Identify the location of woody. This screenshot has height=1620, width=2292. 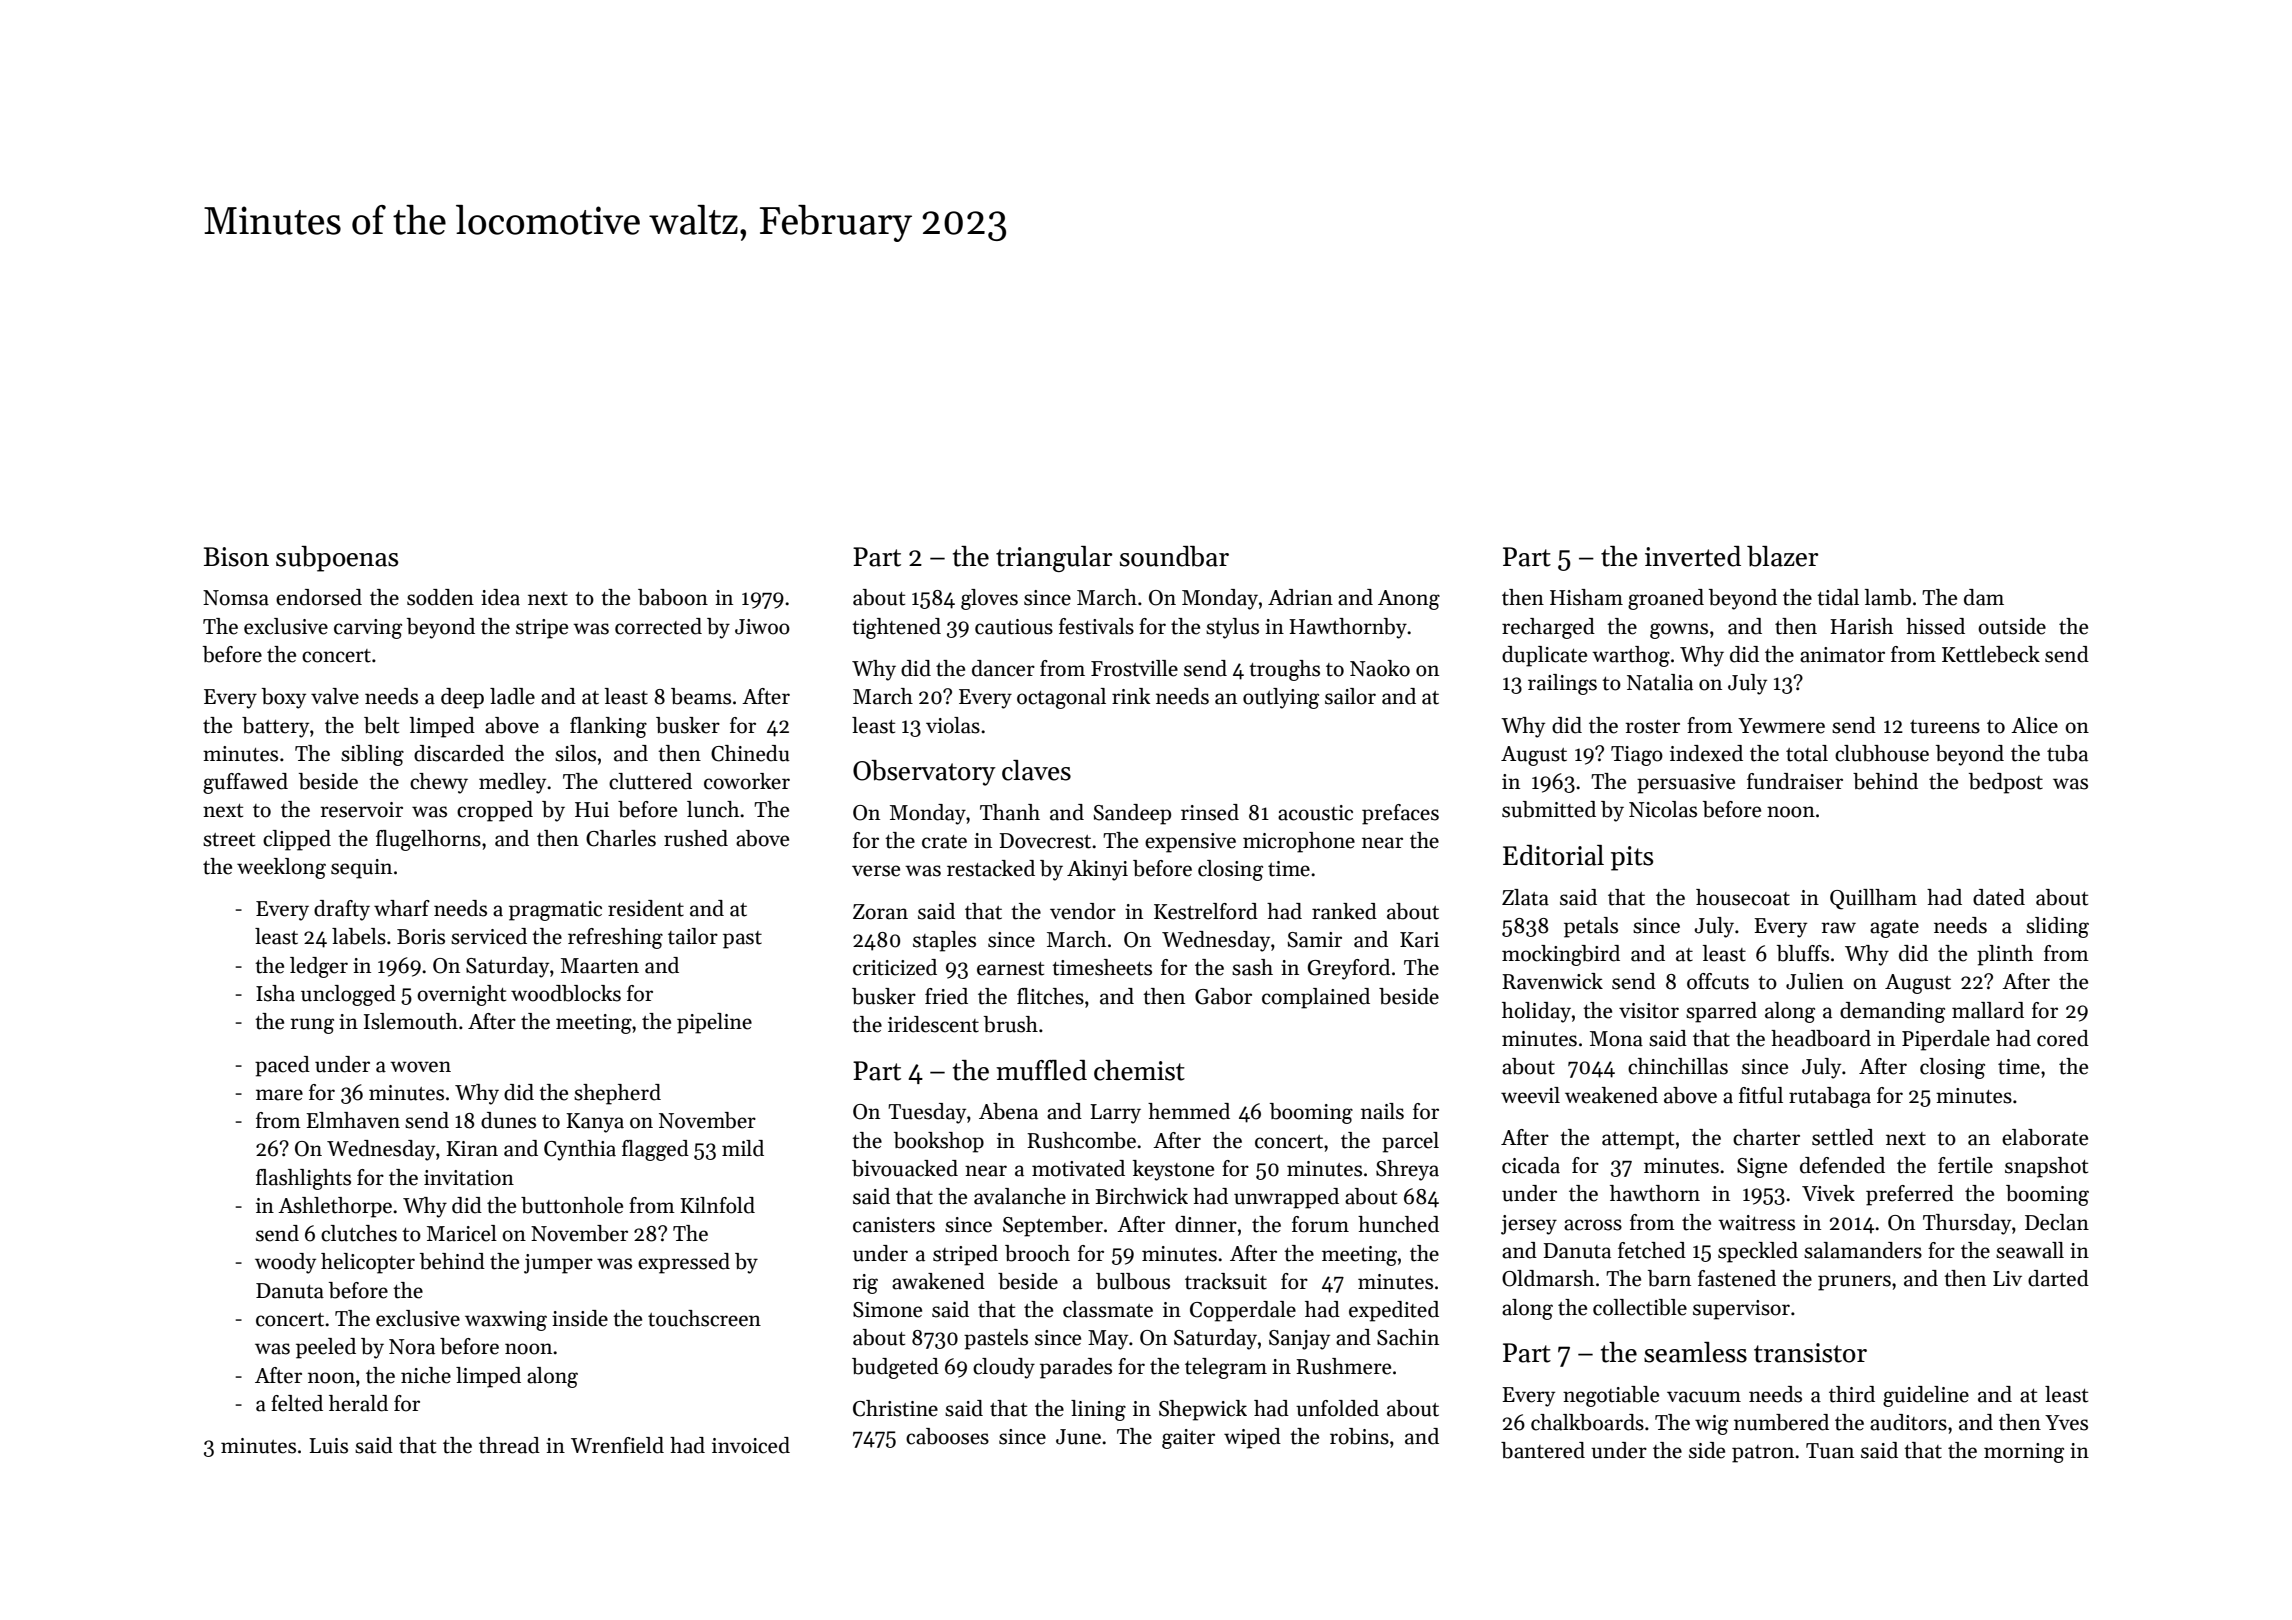
(285, 1263).
